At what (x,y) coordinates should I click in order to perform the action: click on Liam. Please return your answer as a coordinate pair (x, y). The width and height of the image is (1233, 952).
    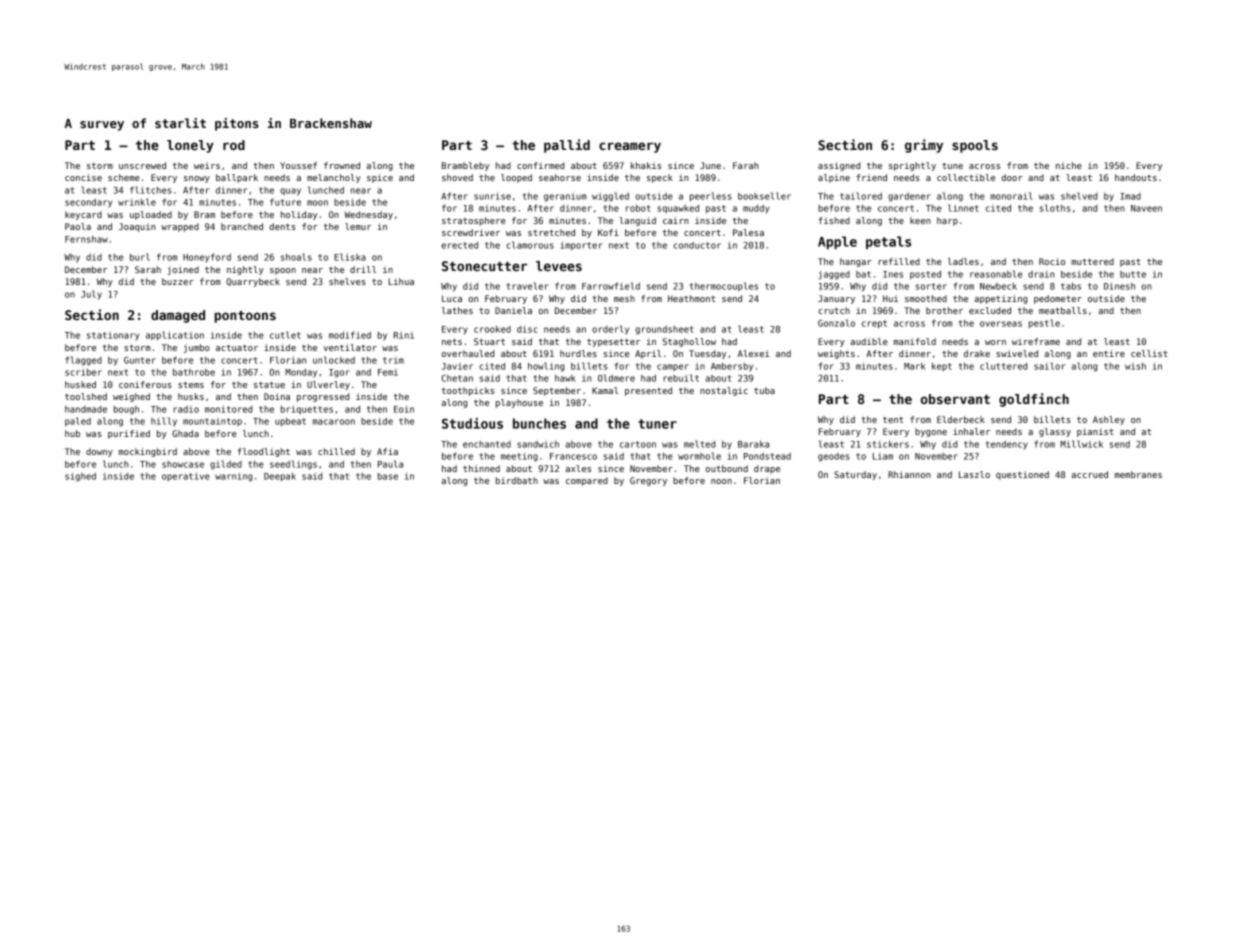
    Looking at the image, I should click on (882, 456).
